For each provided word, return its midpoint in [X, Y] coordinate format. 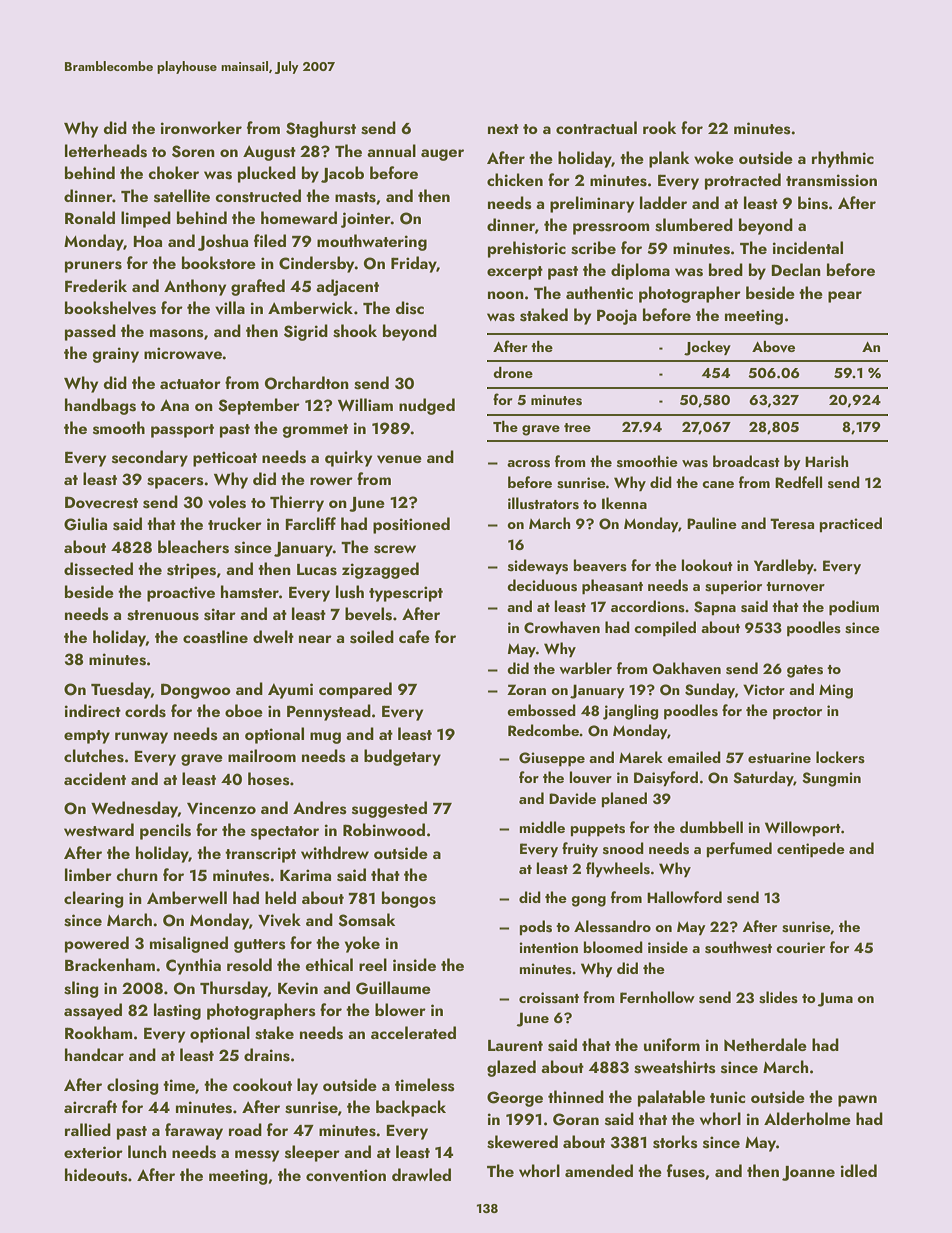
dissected [98, 569]
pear [845, 297]
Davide [572, 798]
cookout [262, 1084]
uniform [672, 1044]
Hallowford [684, 897]
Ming [836, 691]
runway [141, 738]
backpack [411, 1108]
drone [513, 372]
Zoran [526, 689]
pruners [93, 267]
